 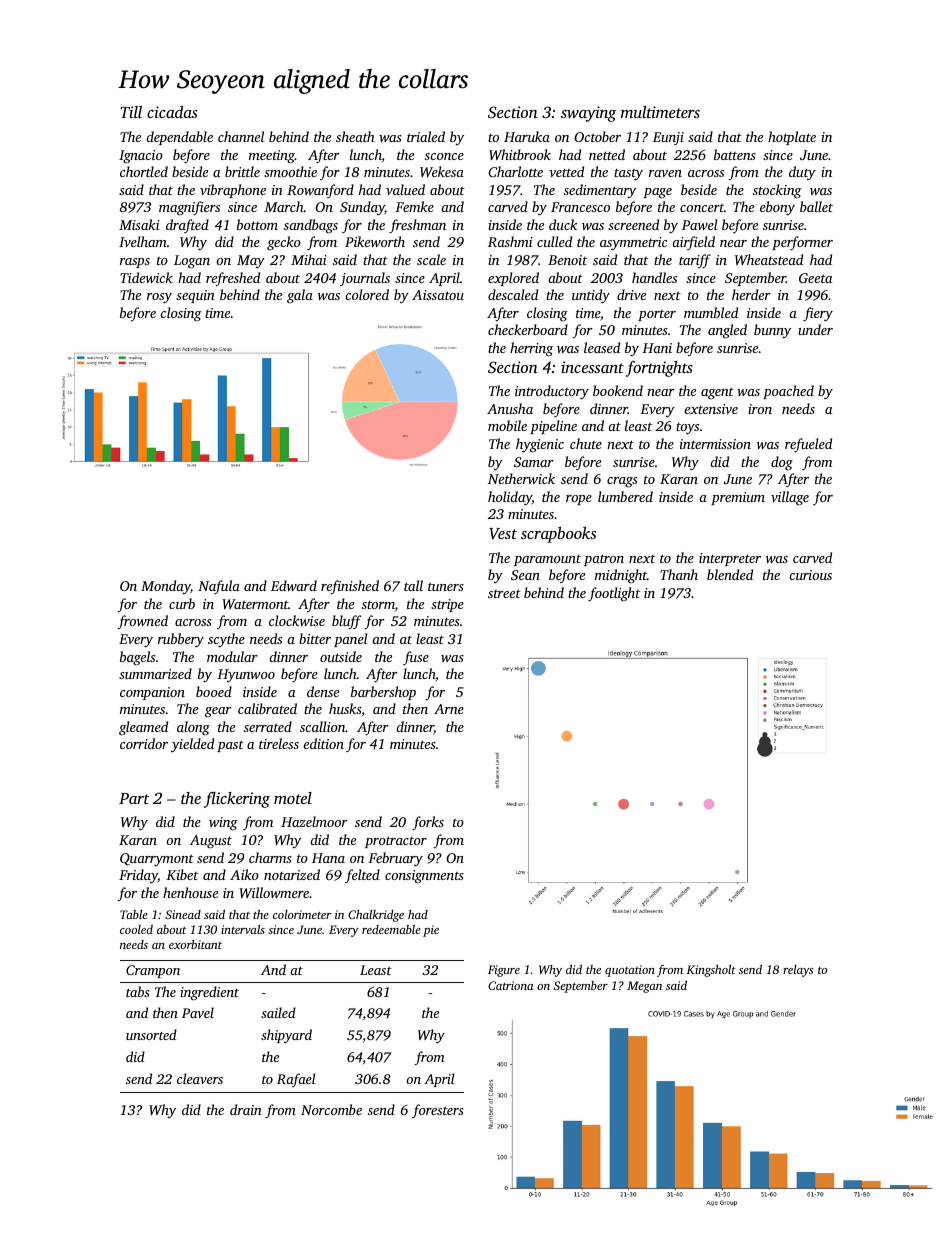 I want to click on curious, so click(x=810, y=575).
